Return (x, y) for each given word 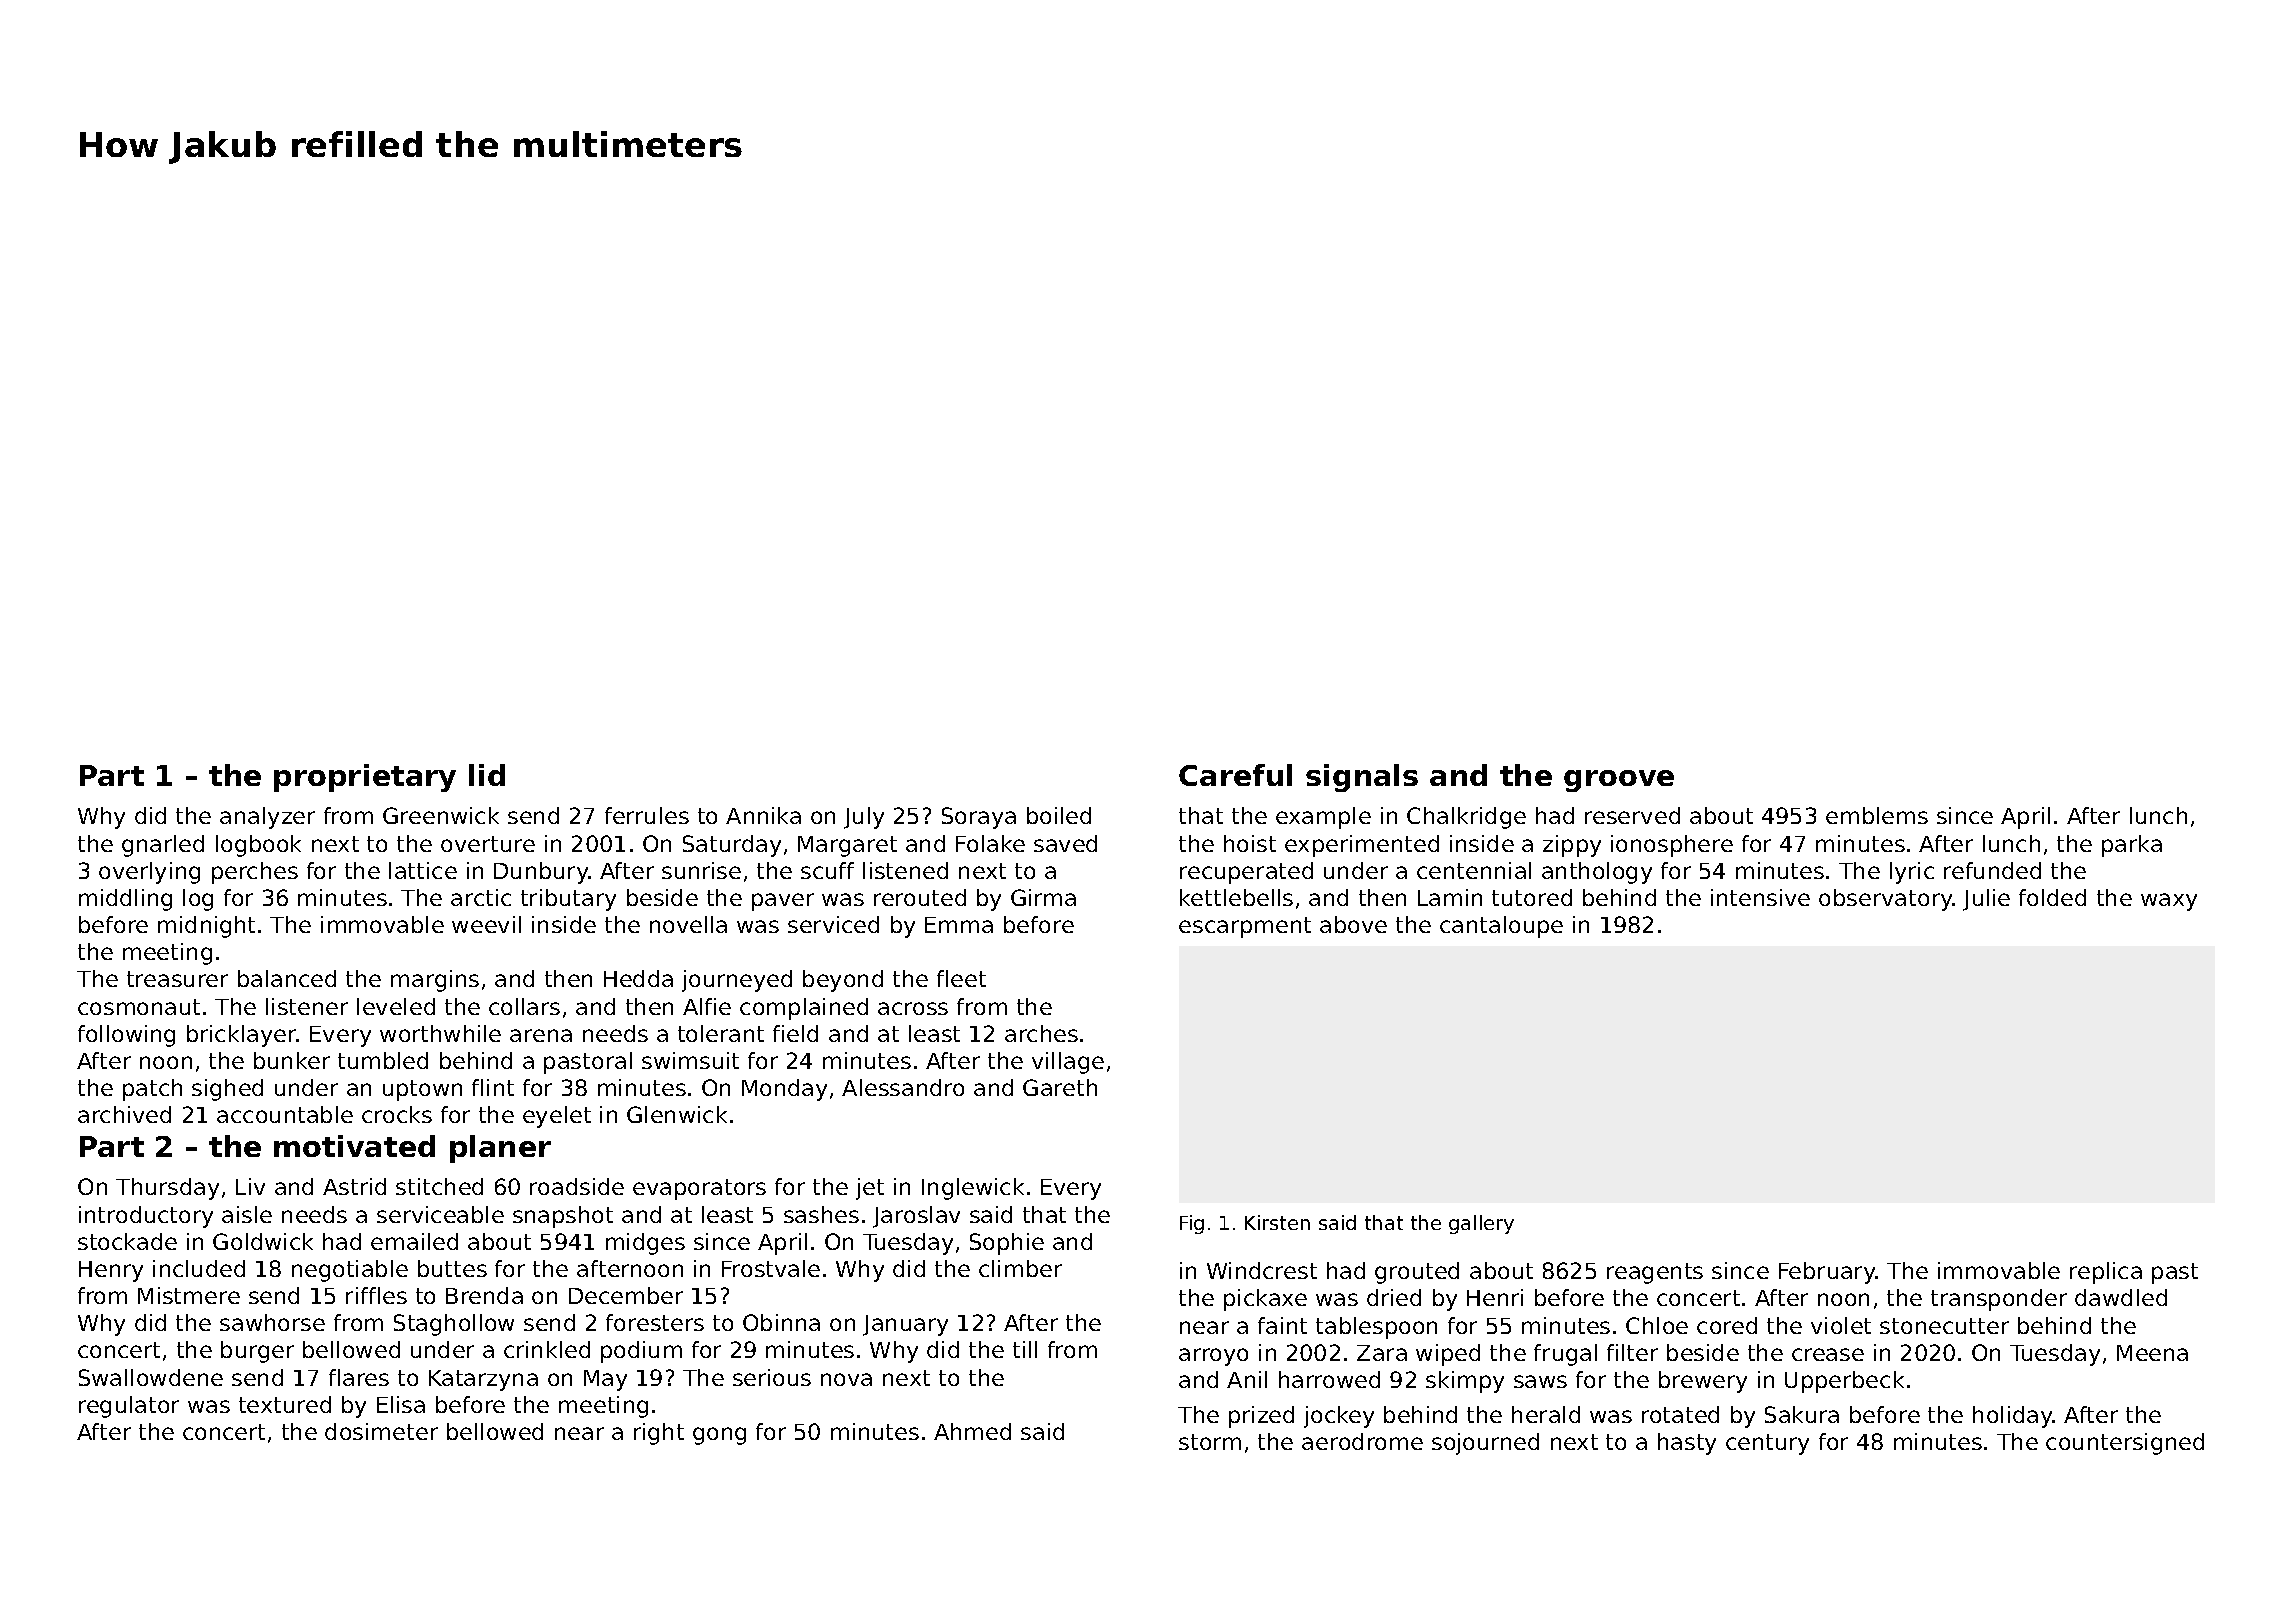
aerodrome (1362, 1441)
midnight (206, 927)
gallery (1481, 1224)
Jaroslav (916, 1217)
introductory (146, 1217)
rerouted (920, 897)
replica (2106, 1273)
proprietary (365, 778)
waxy (2169, 902)
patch (152, 1090)
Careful (1235, 775)
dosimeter (381, 1431)
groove (1619, 781)
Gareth (1060, 1087)
